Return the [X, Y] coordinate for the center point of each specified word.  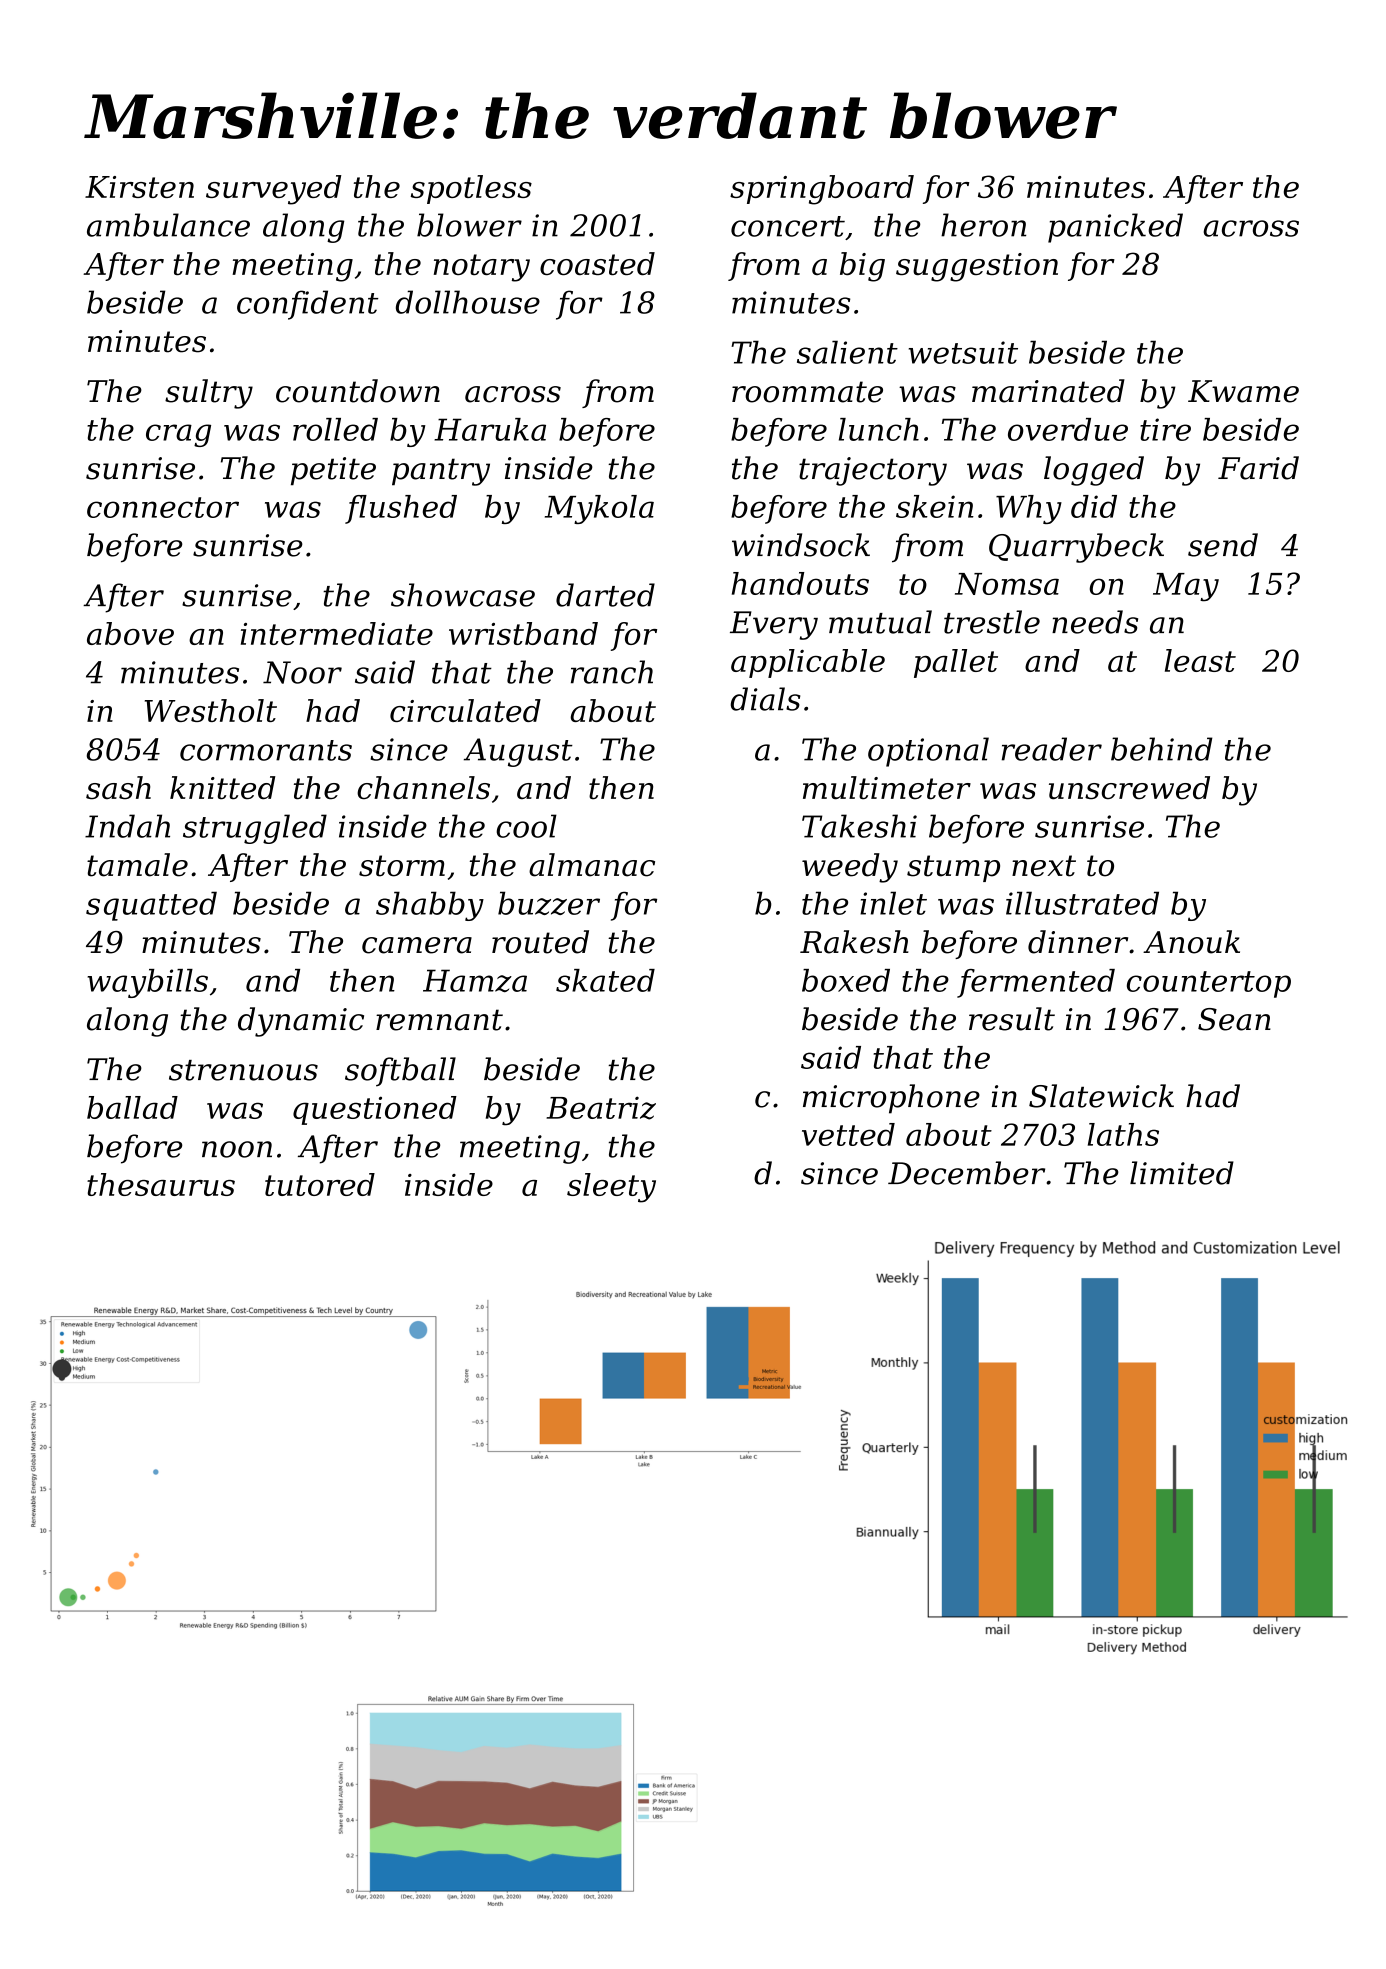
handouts [800, 583]
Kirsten [139, 187]
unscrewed [1129, 788]
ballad [132, 1107]
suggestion [977, 267]
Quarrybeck [1076, 548]
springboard [822, 190]
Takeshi [859, 826]
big [862, 267]
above [130, 633]
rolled [335, 429]
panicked [1115, 228]
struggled [255, 829]
